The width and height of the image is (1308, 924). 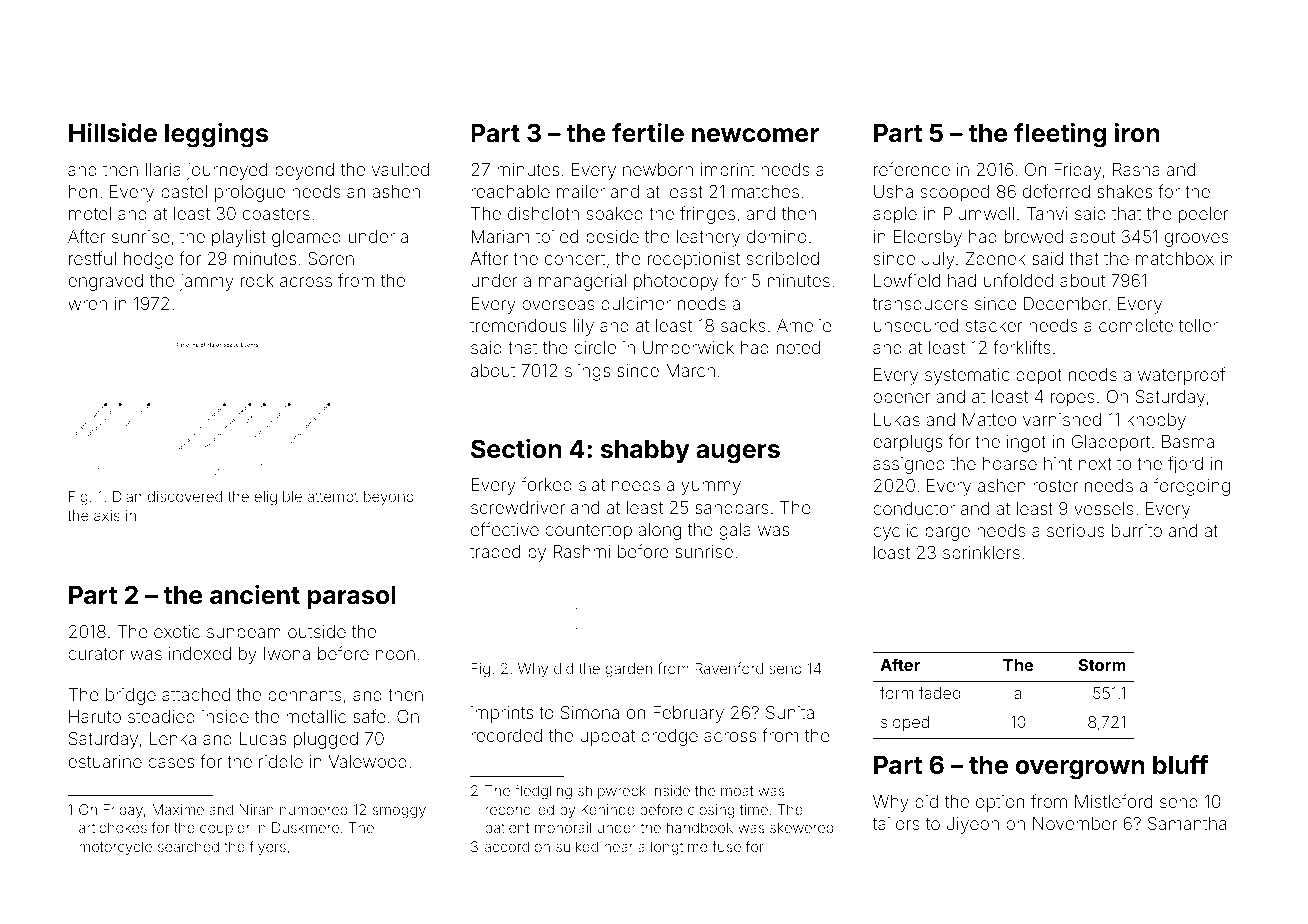 I want to click on photocopy, so click(x=676, y=282).
